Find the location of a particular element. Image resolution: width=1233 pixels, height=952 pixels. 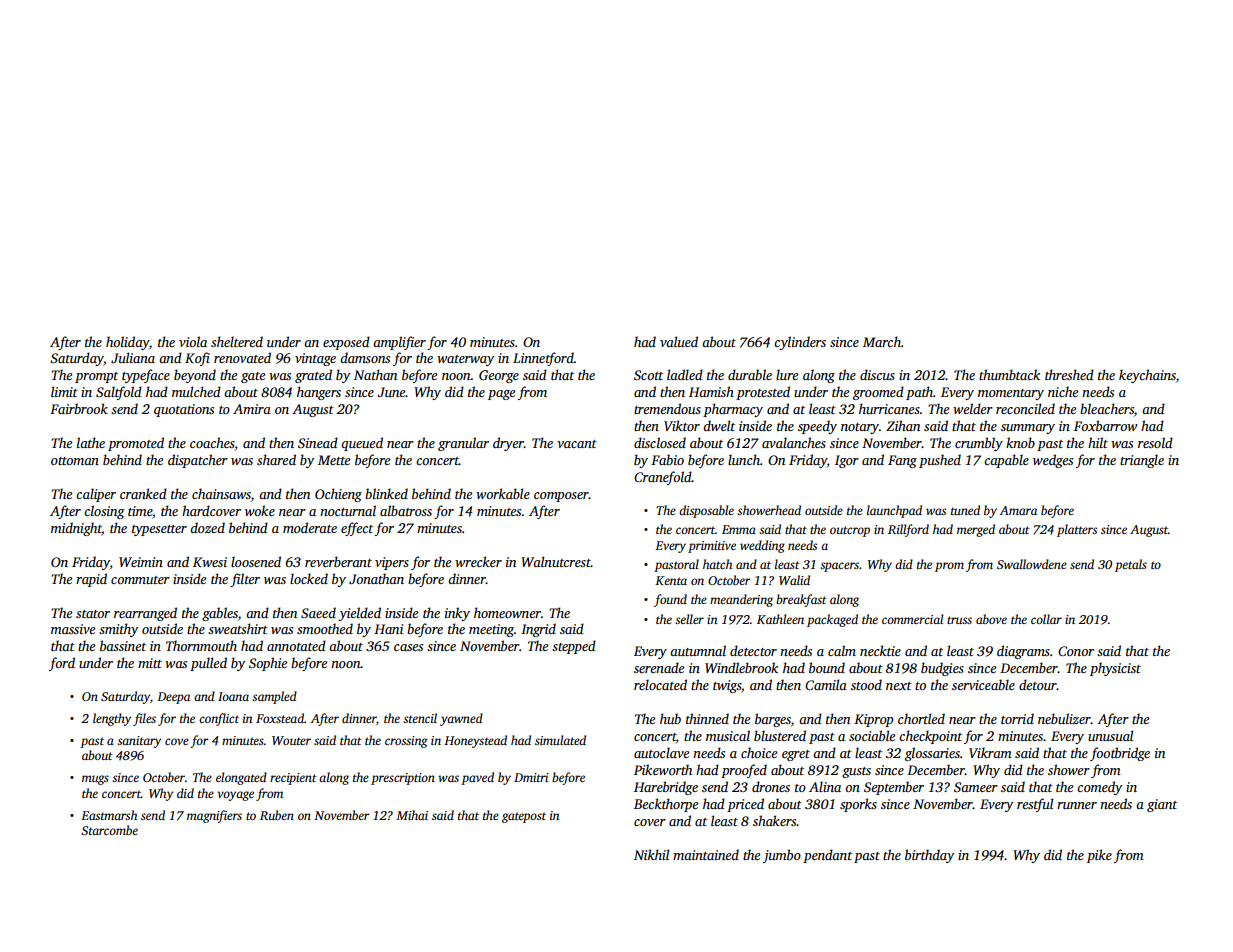

keychains is located at coordinates (1147, 376).
